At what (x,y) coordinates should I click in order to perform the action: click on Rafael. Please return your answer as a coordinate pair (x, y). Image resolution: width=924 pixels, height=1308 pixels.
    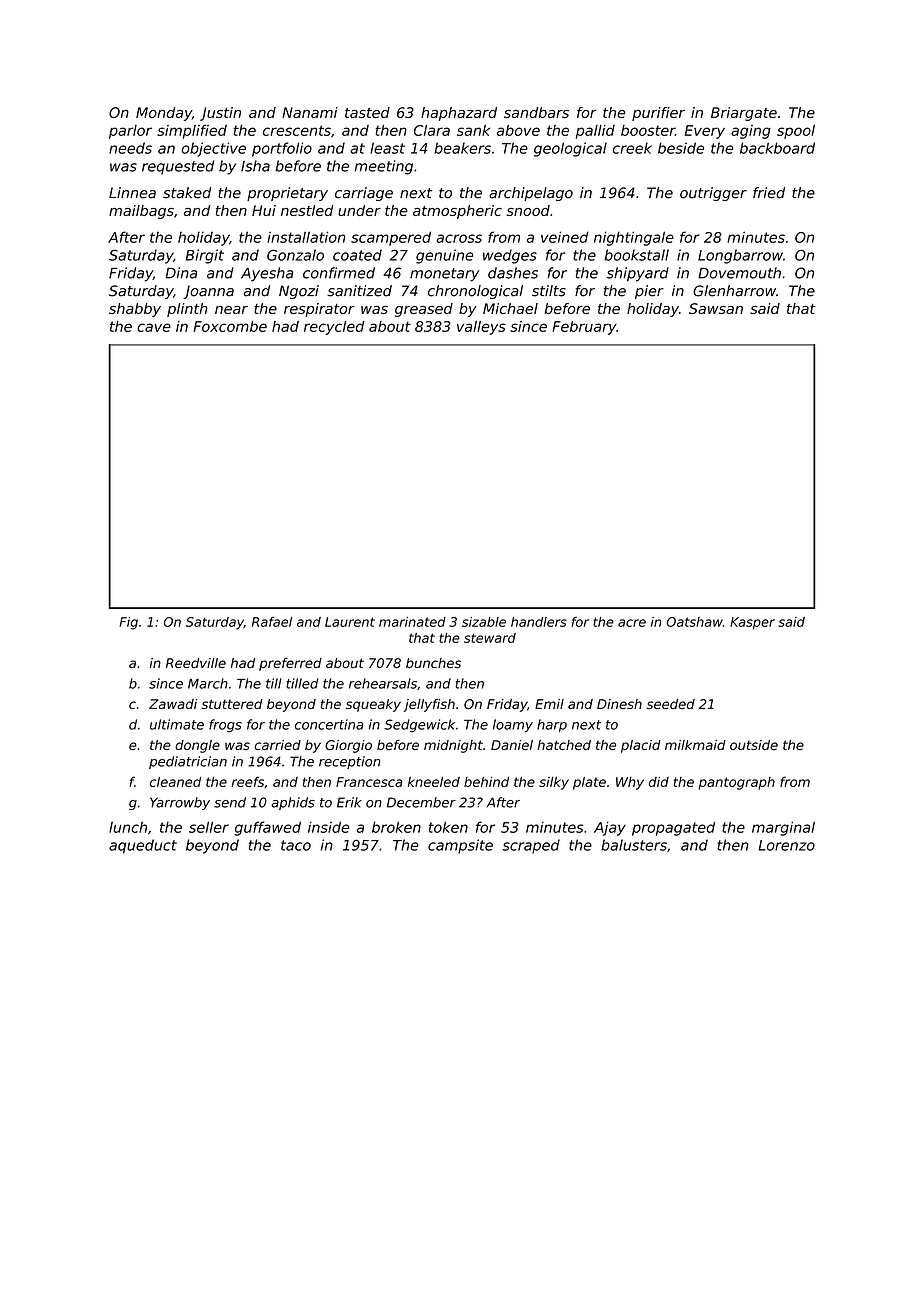
    Looking at the image, I should click on (272, 622).
